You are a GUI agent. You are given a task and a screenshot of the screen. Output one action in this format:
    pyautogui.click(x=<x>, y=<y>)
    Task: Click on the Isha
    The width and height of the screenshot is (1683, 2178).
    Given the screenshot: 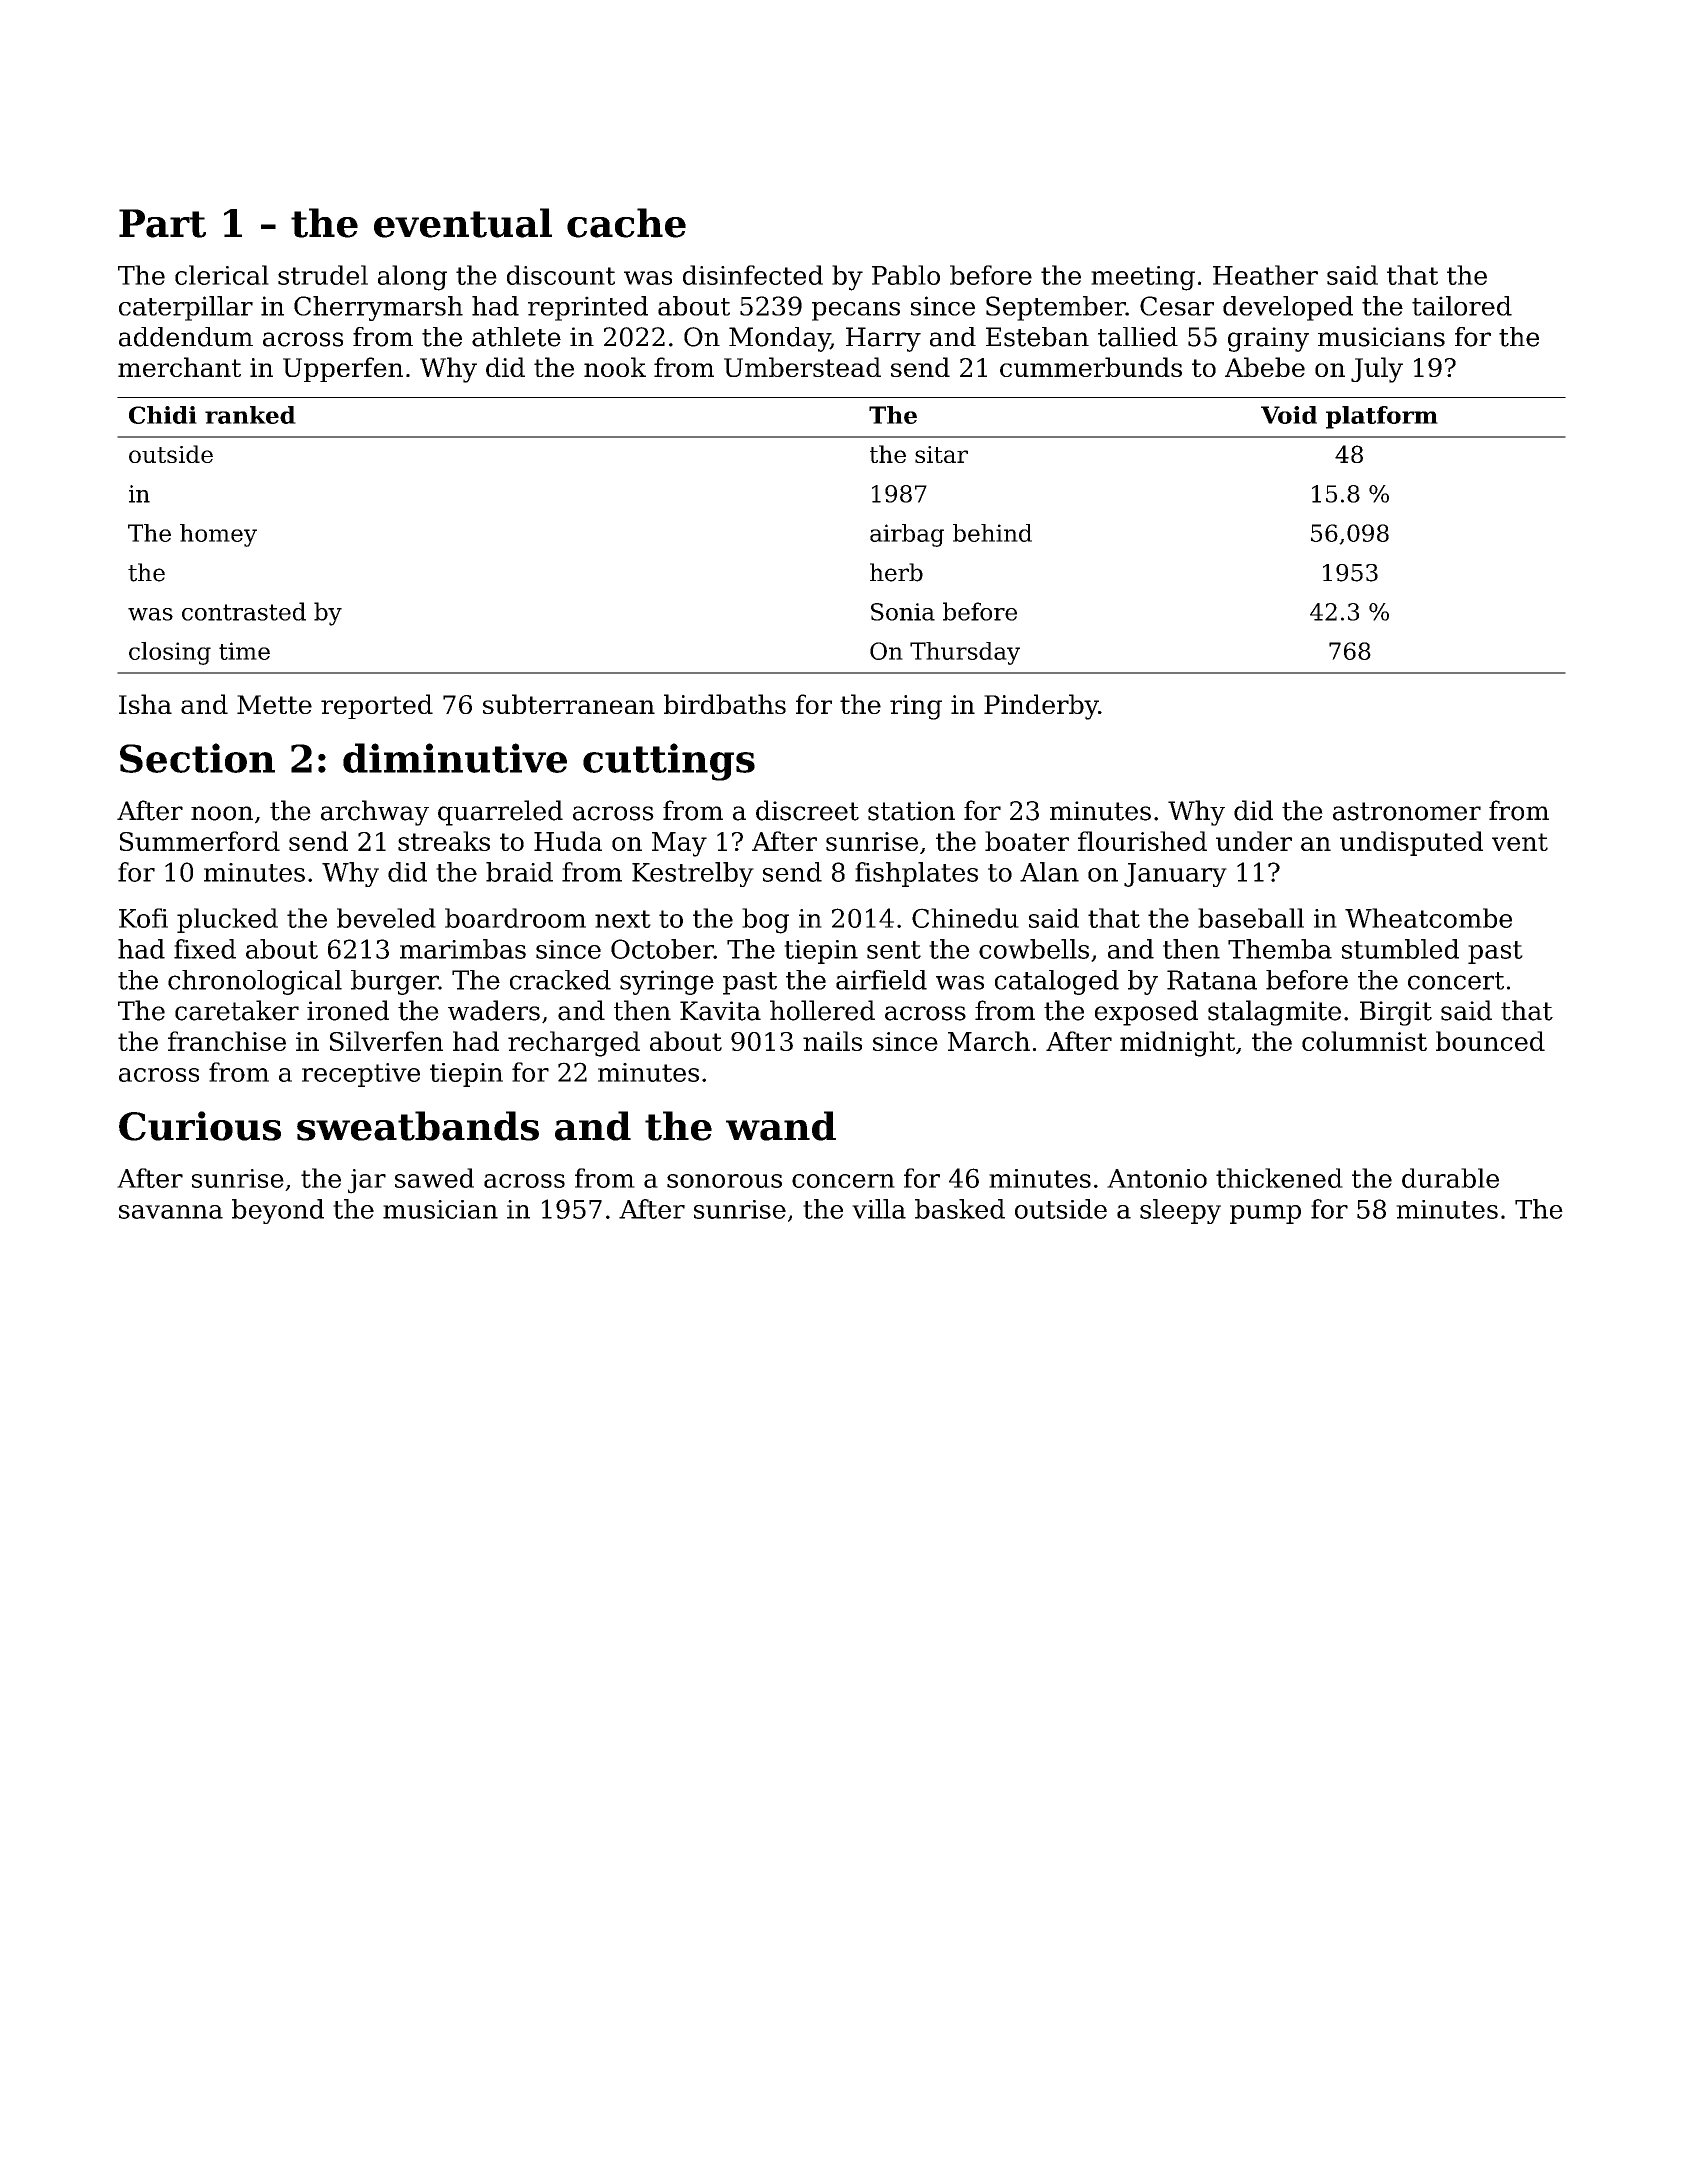 What is the action you would take?
    pyautogui.click(x=145, y=704)
